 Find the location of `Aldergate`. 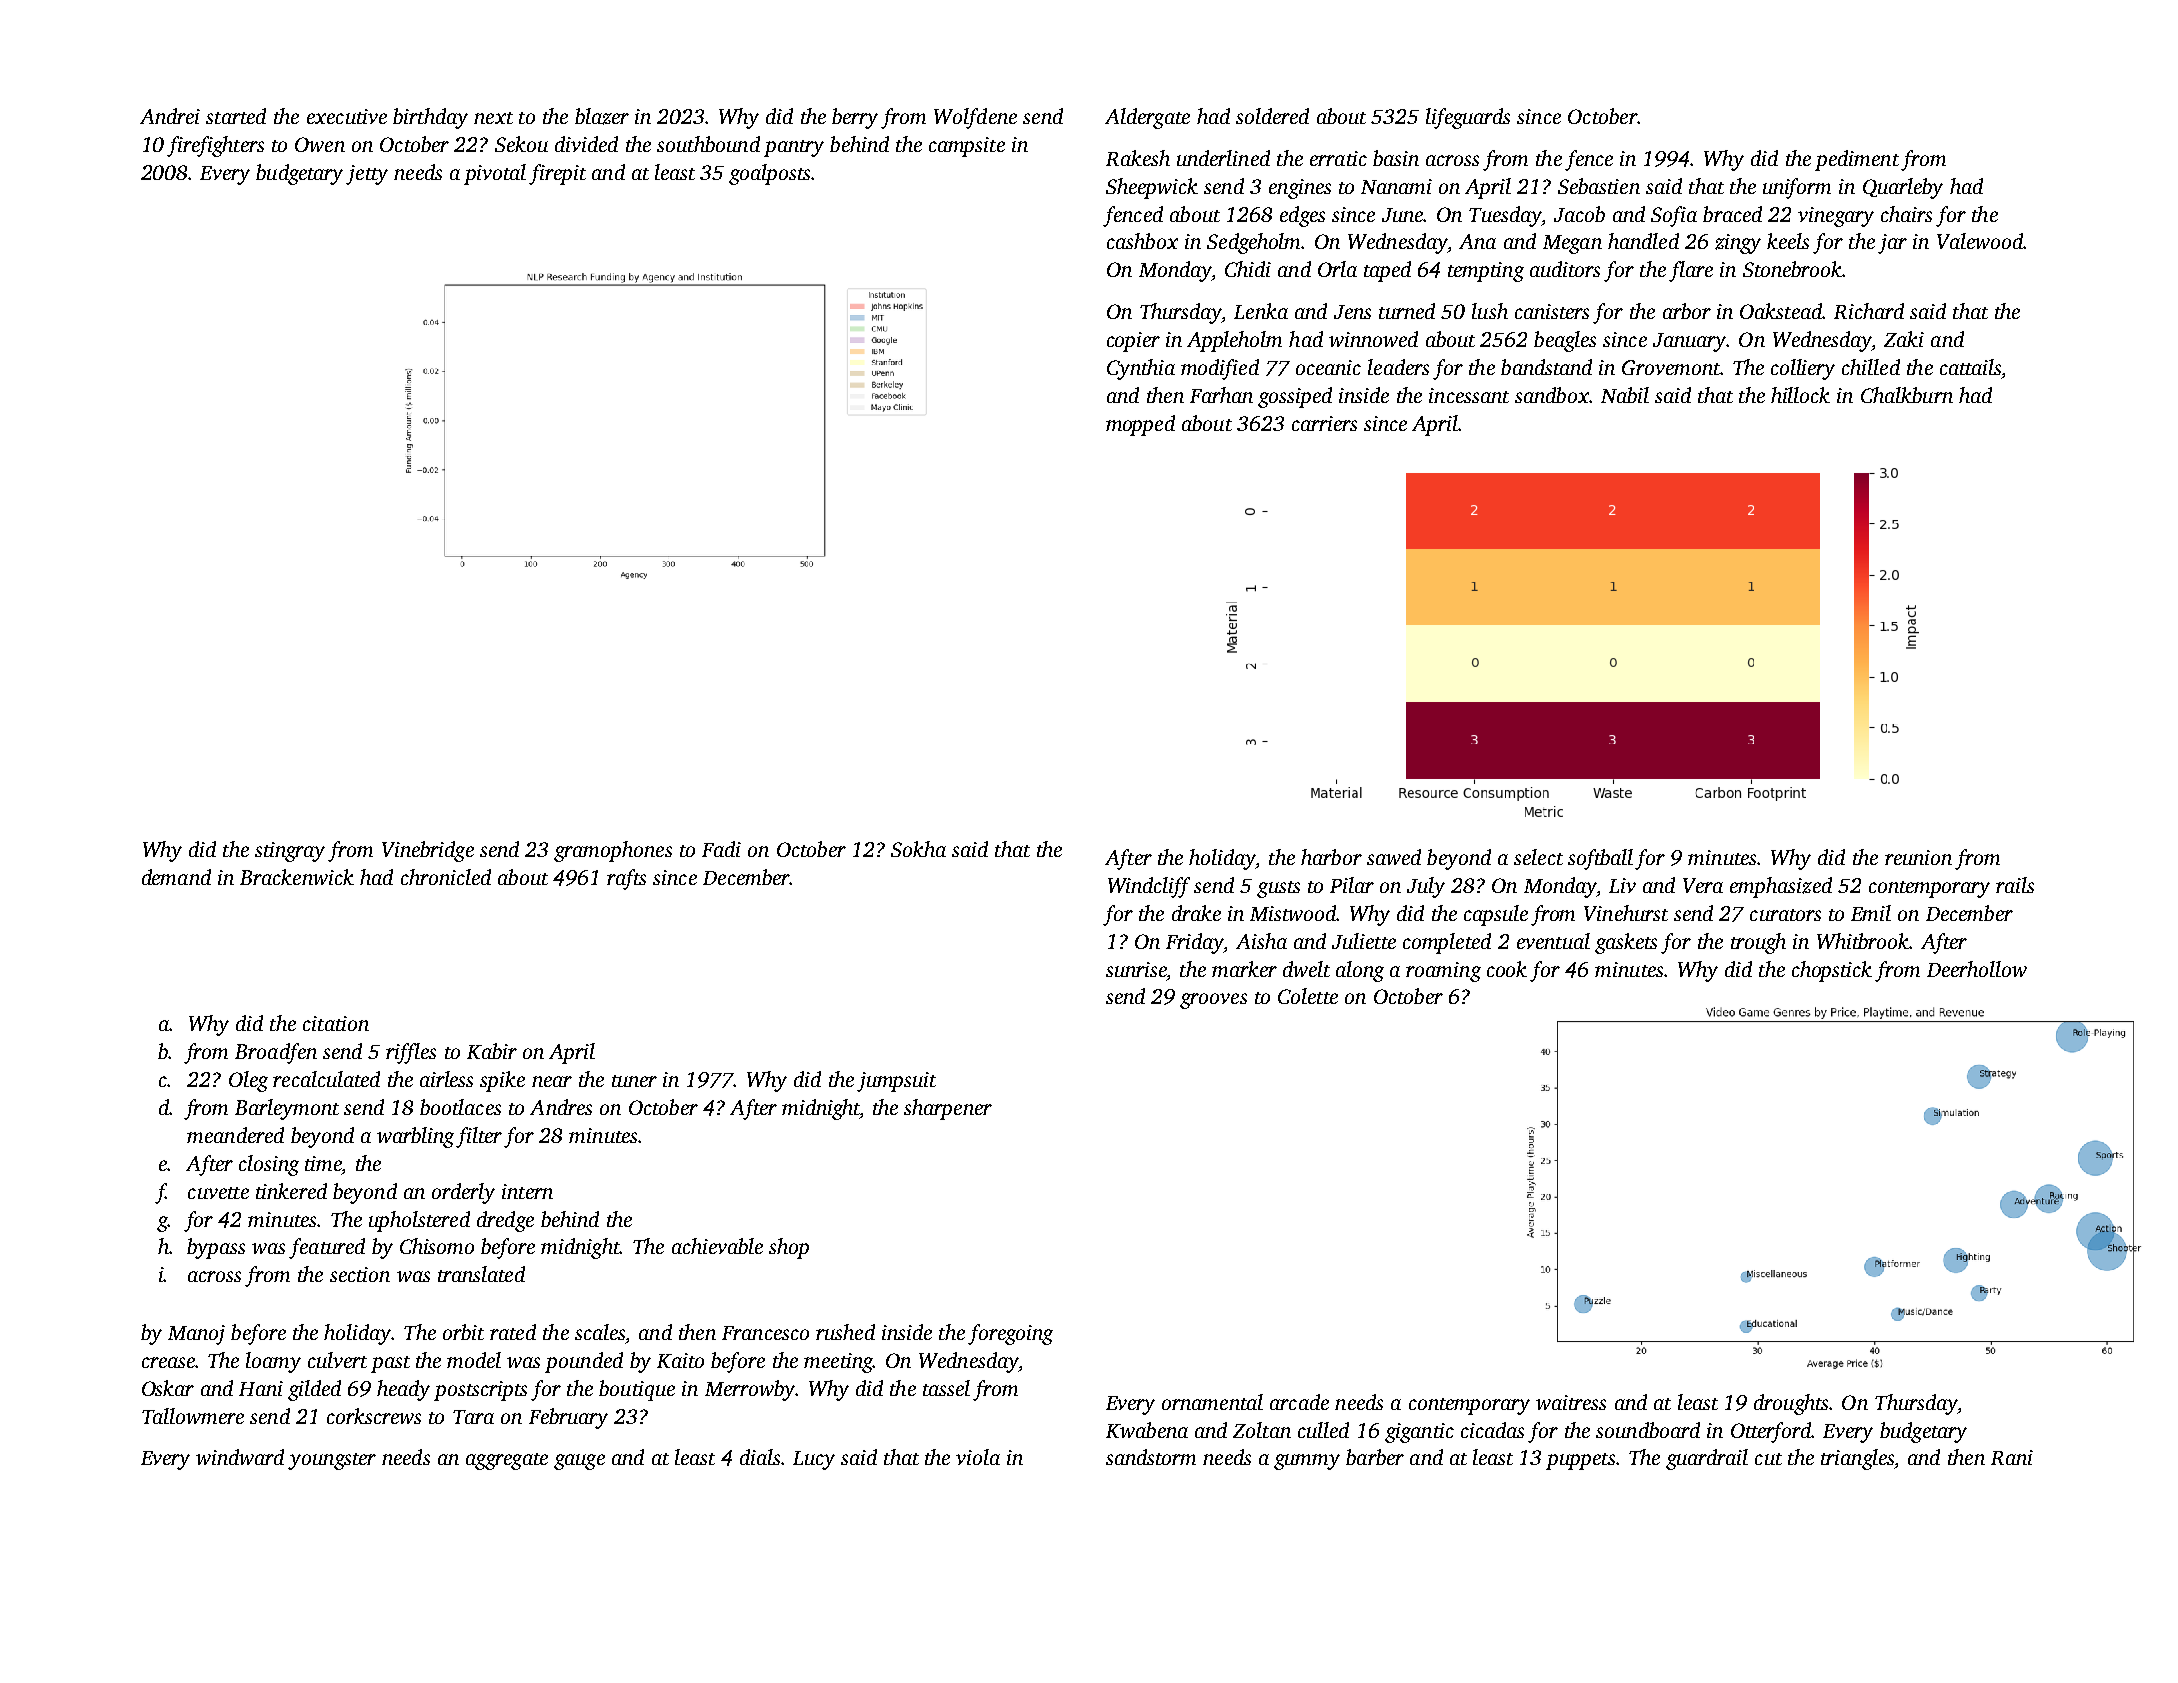

Aldergate is located at coordinates (1147, 118).
